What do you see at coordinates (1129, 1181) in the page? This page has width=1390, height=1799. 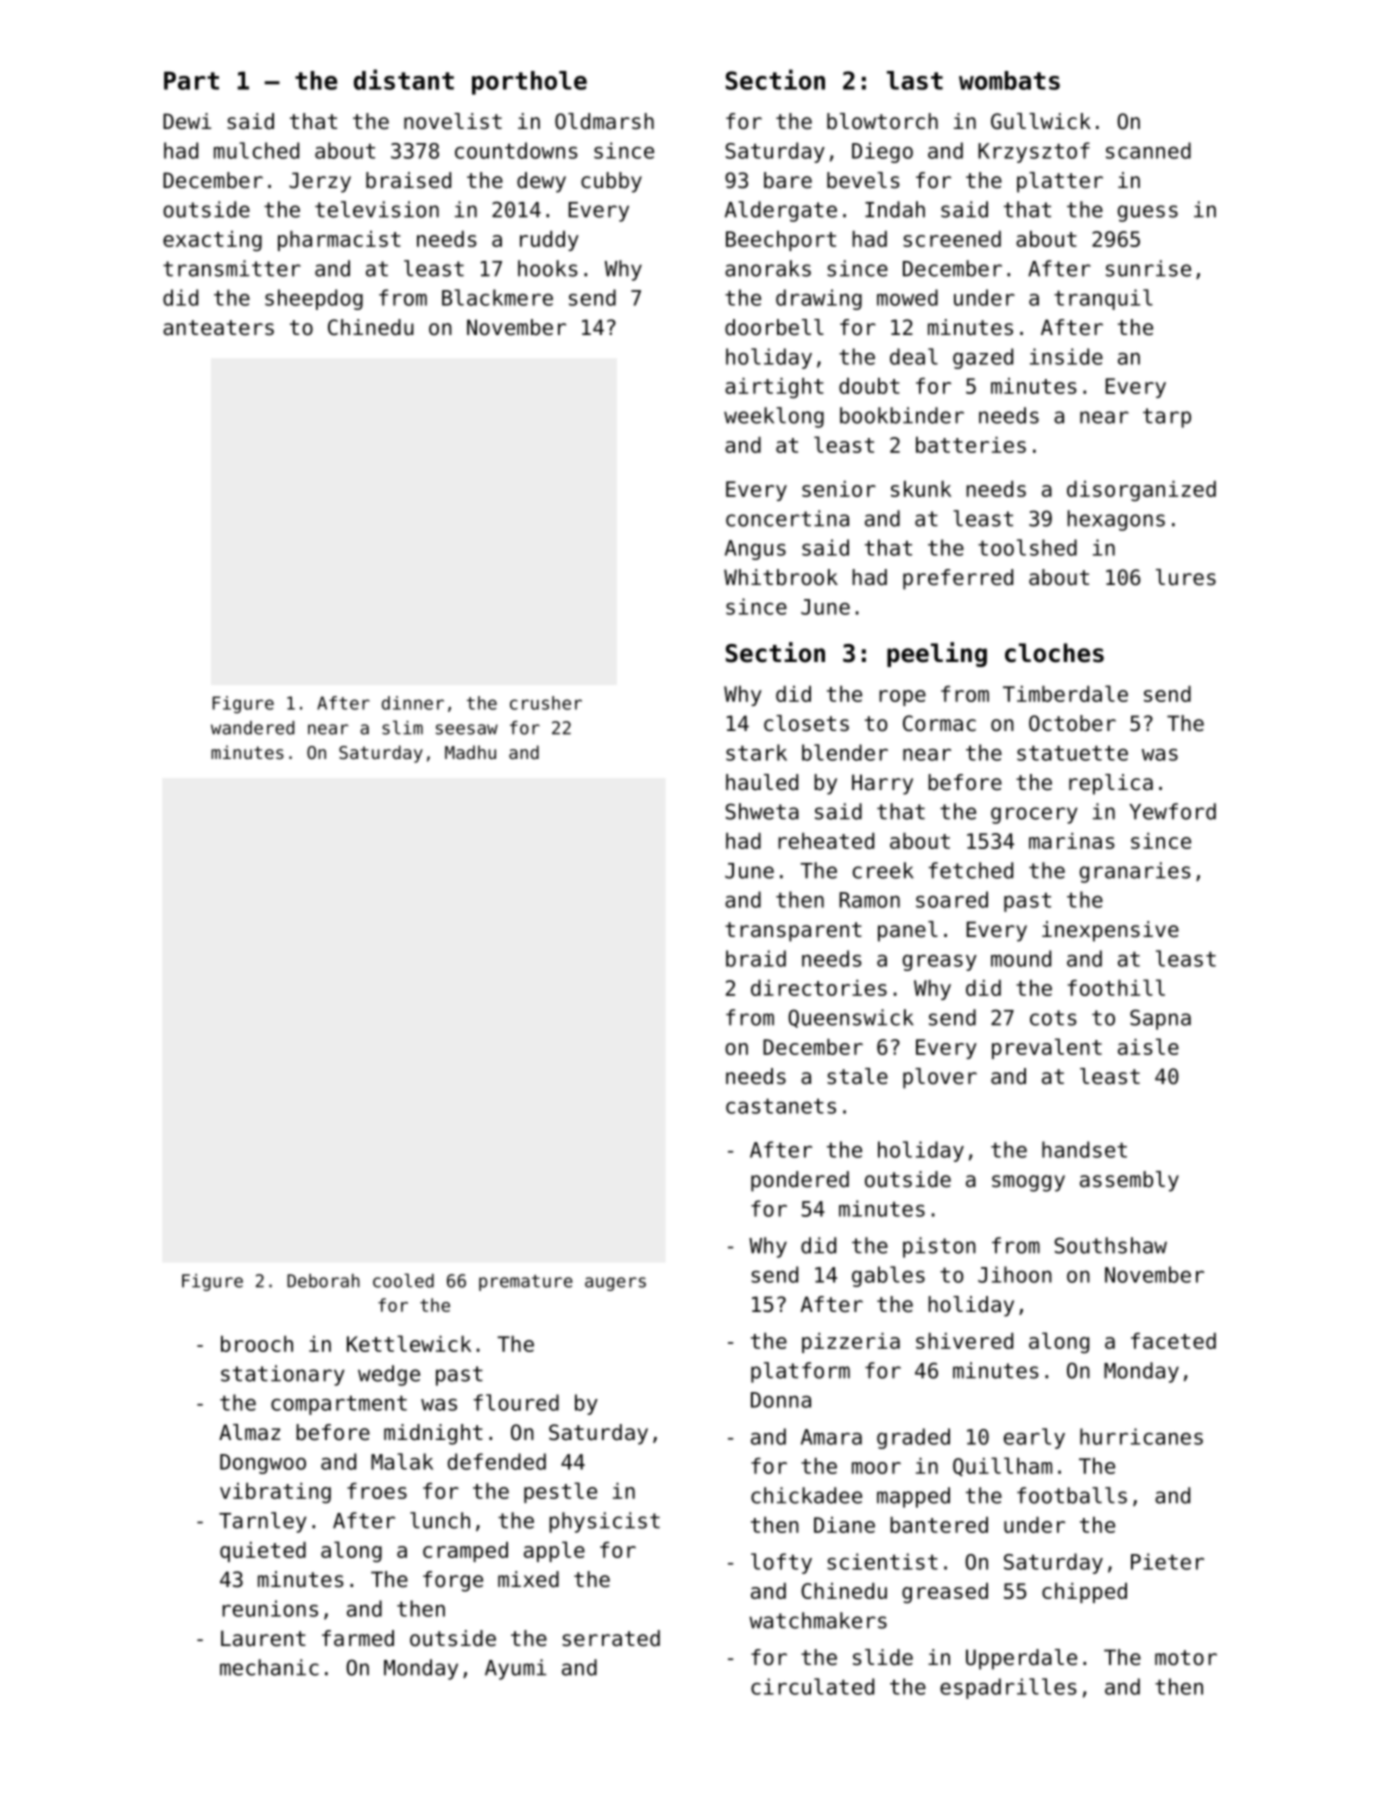 I see `assembly` at bounding box center [1129, 1181].
